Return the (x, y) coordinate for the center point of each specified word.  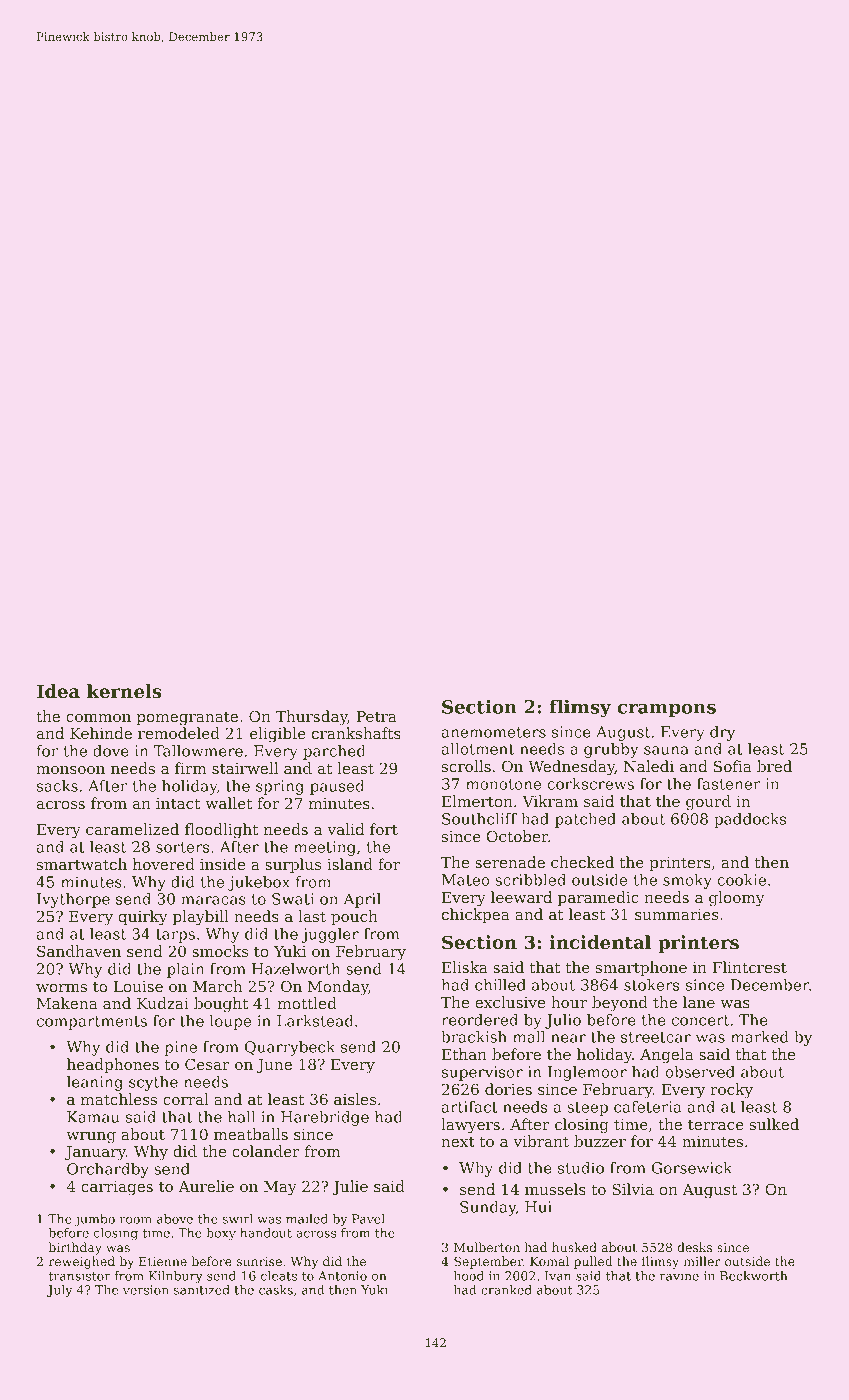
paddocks (750, 820)
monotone (503, 784)
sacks (57, 786)
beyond (620, 1004)
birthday (75, 1248)
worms (61, 988)
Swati (293, 899)
